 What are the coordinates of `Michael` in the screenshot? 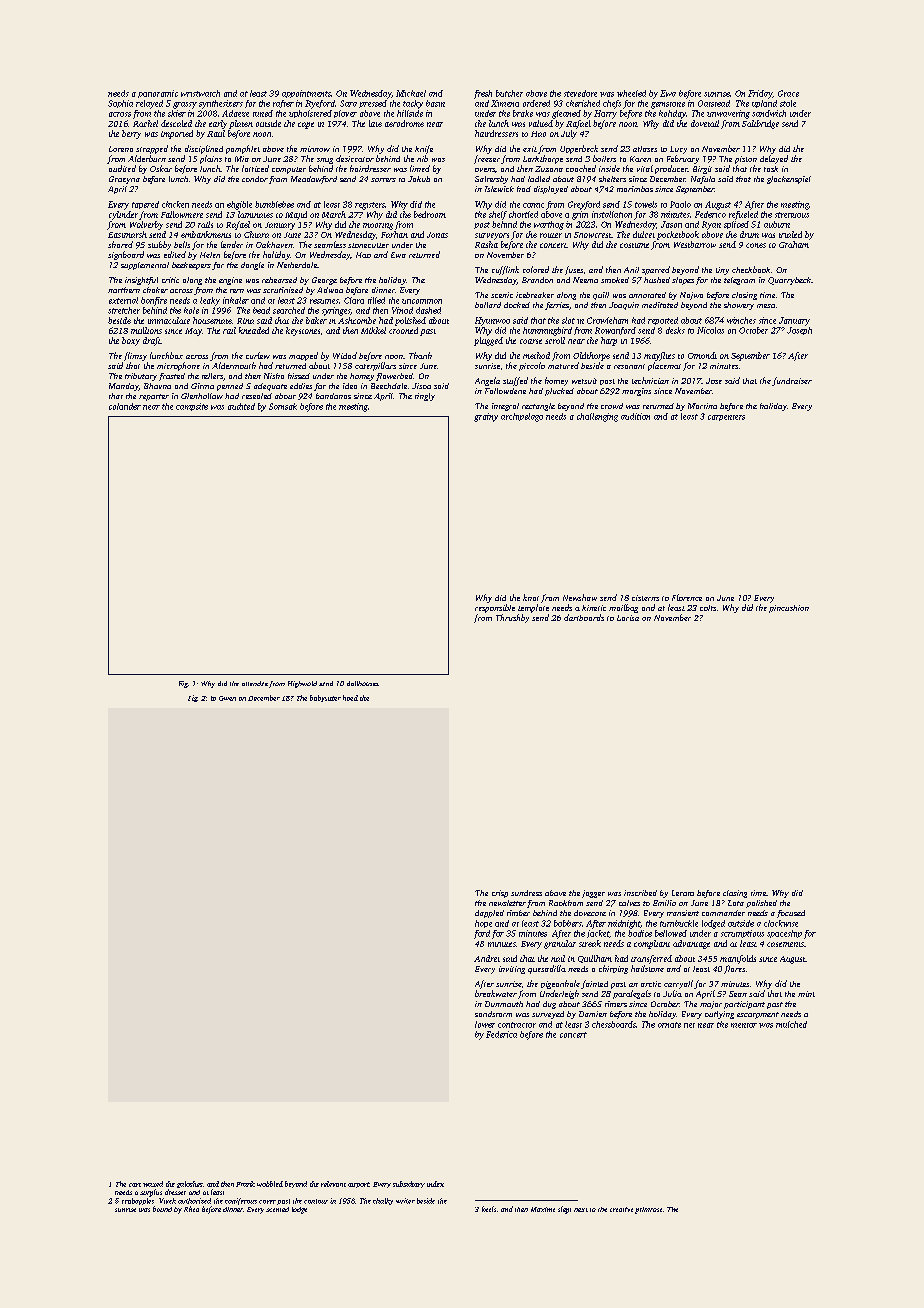 It's located at (411, 93).
